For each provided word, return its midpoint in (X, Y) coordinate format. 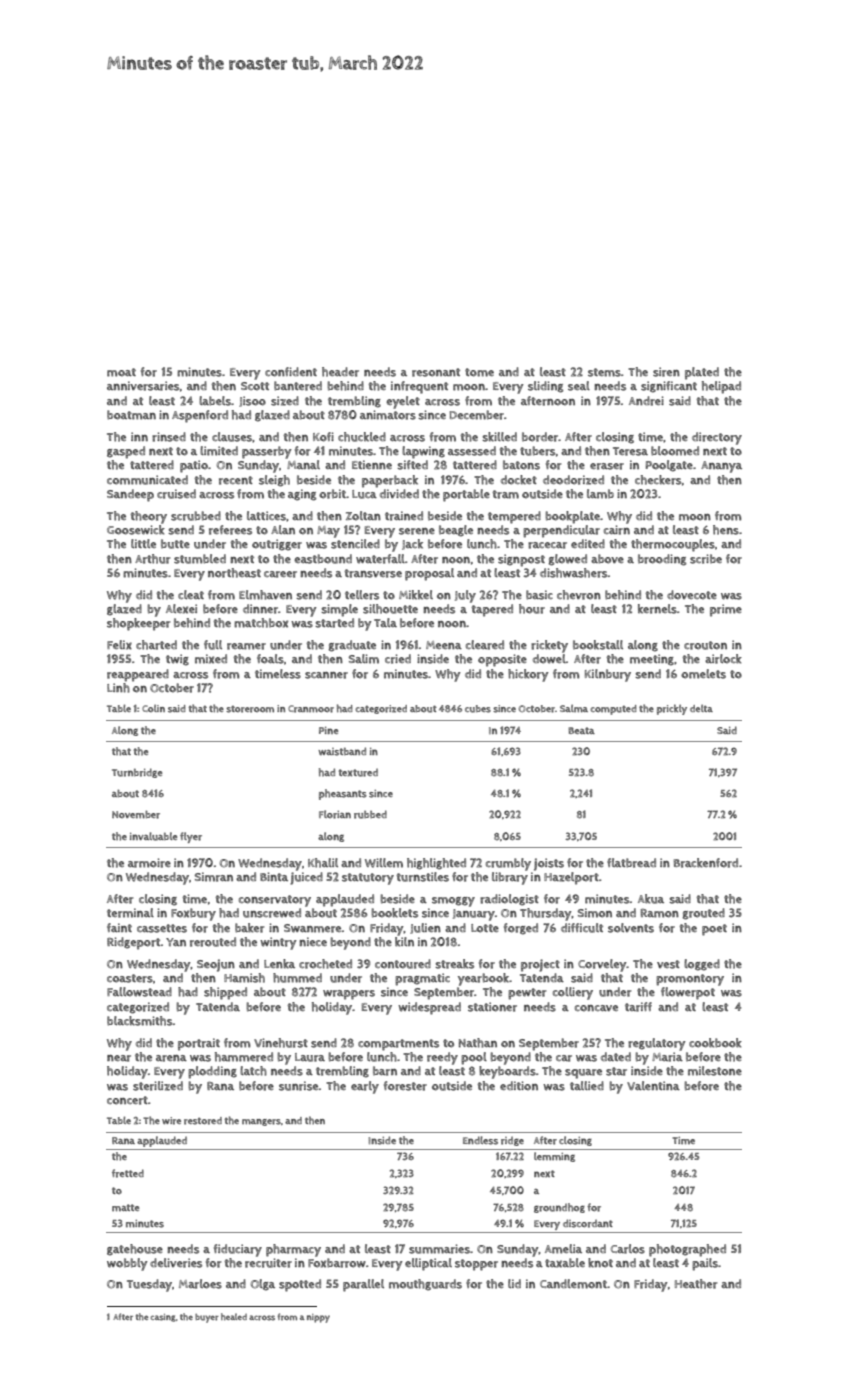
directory (717, 438)
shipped (225, 993)
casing (163, 1318)
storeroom (250, 709)
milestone (715, 1071)
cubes (478, 709)
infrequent (419, 387)
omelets (703, 674)
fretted (128, 1173)
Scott (255, 386)
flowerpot (688, 993)
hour (532, 609)
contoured (403, 964)
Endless (480, 1140)
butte (175, 544)
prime (726, 610)
